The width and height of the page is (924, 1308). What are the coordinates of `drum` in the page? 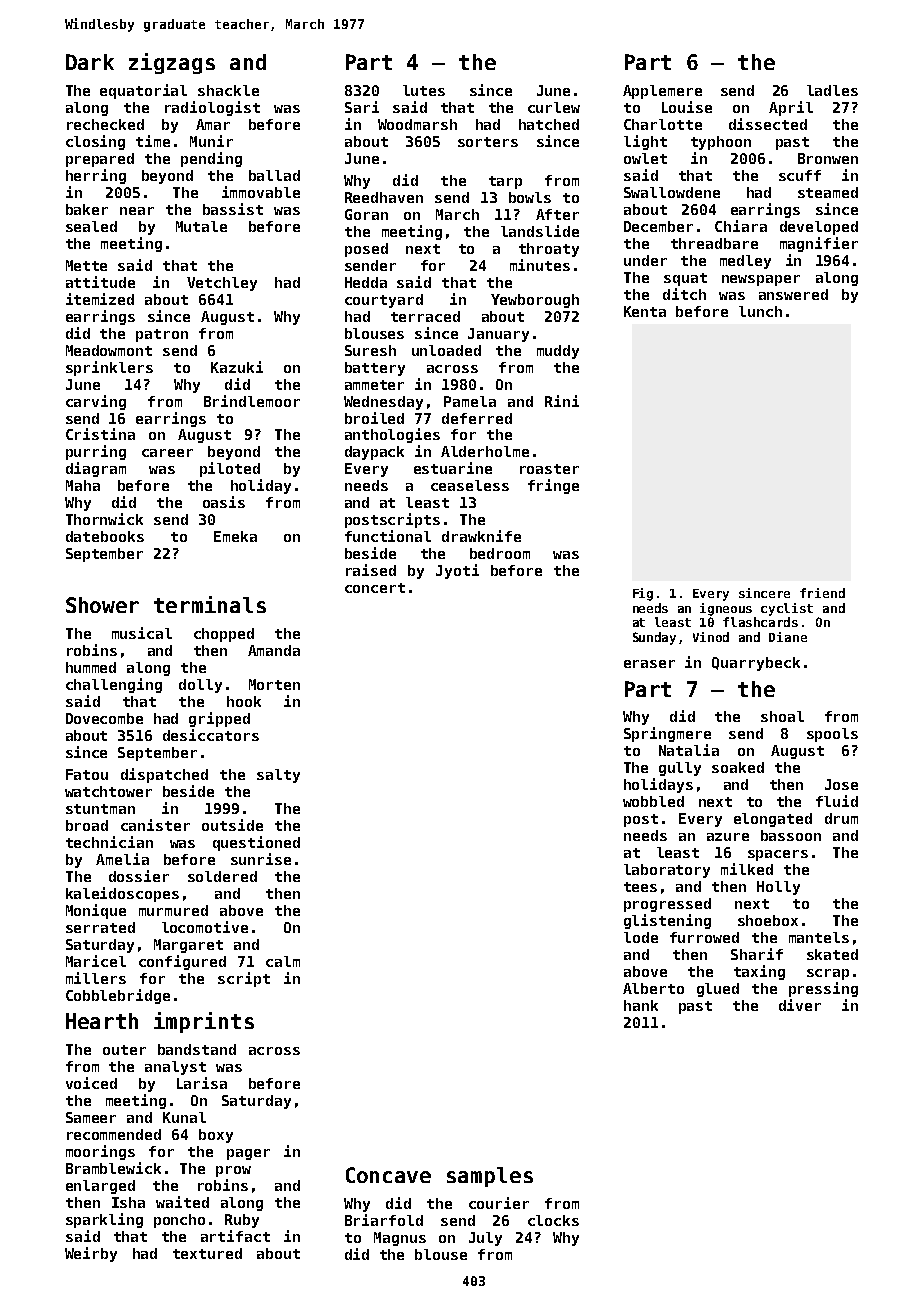 It's located at (841, 818).
